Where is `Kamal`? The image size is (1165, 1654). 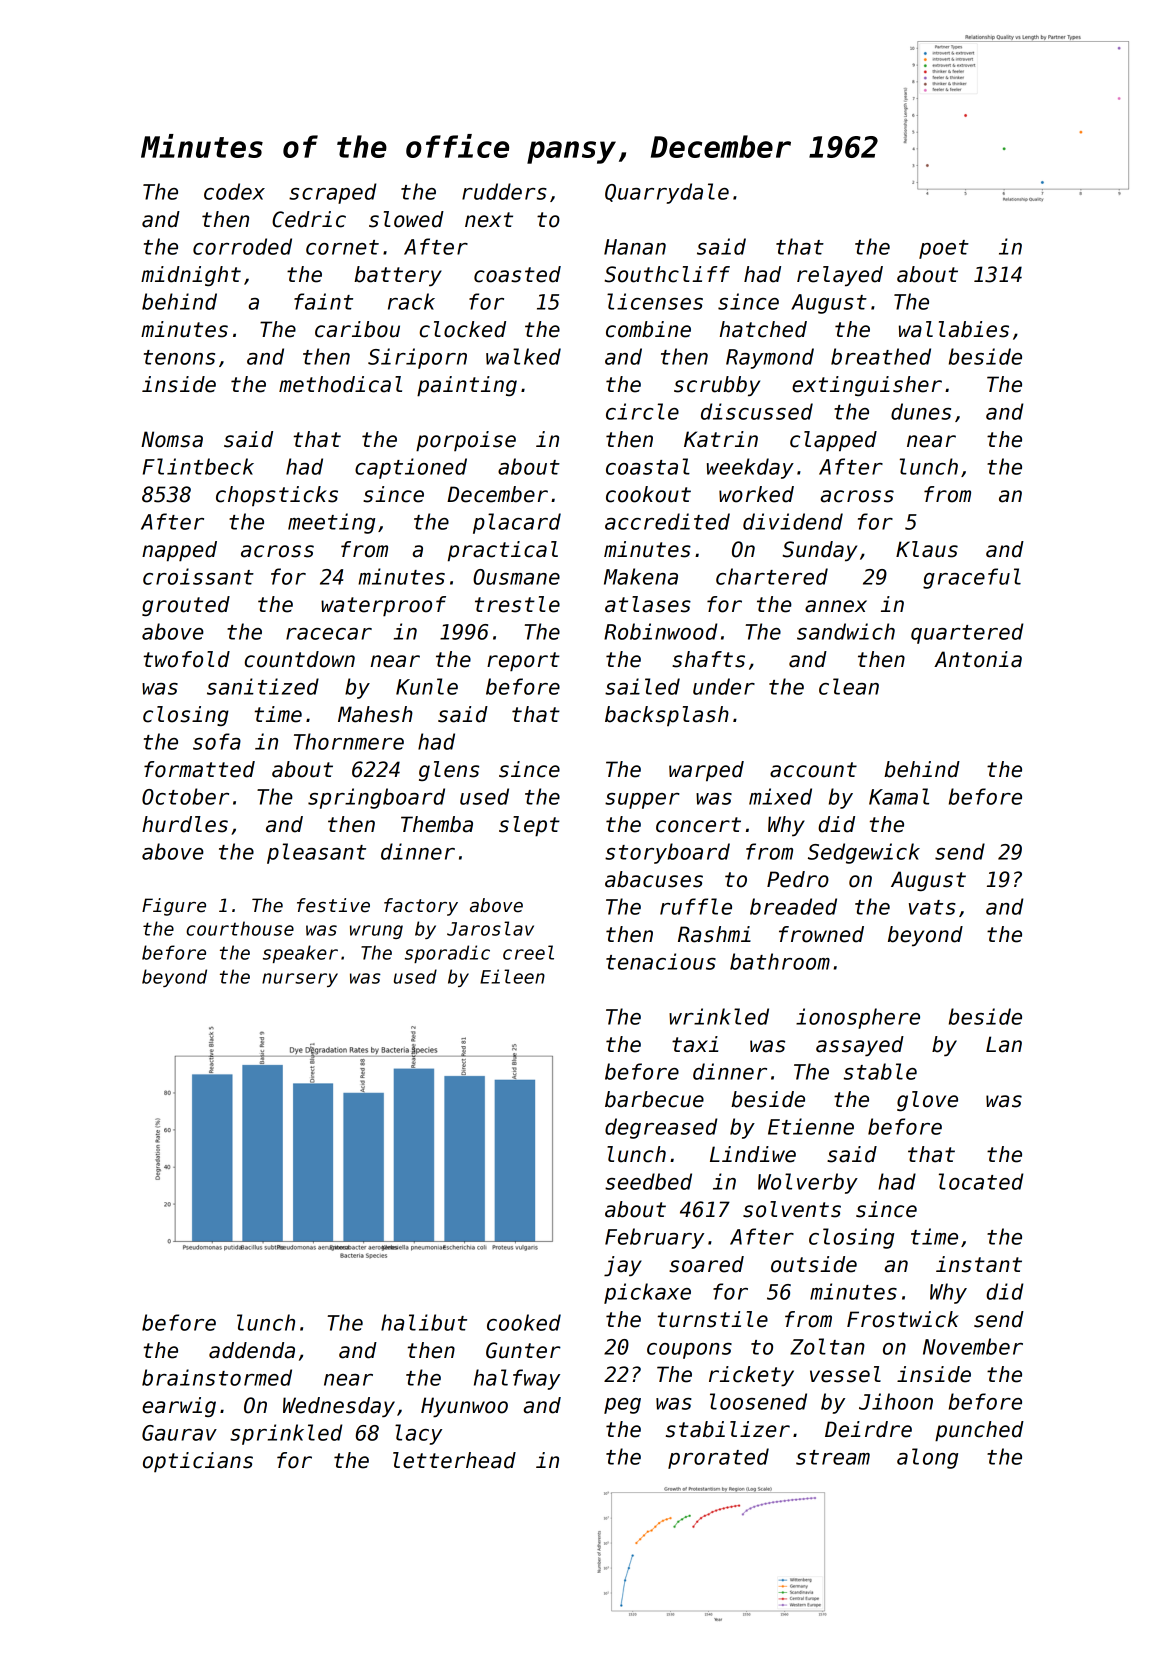 Kamal is located at coordinates (899, 796).
